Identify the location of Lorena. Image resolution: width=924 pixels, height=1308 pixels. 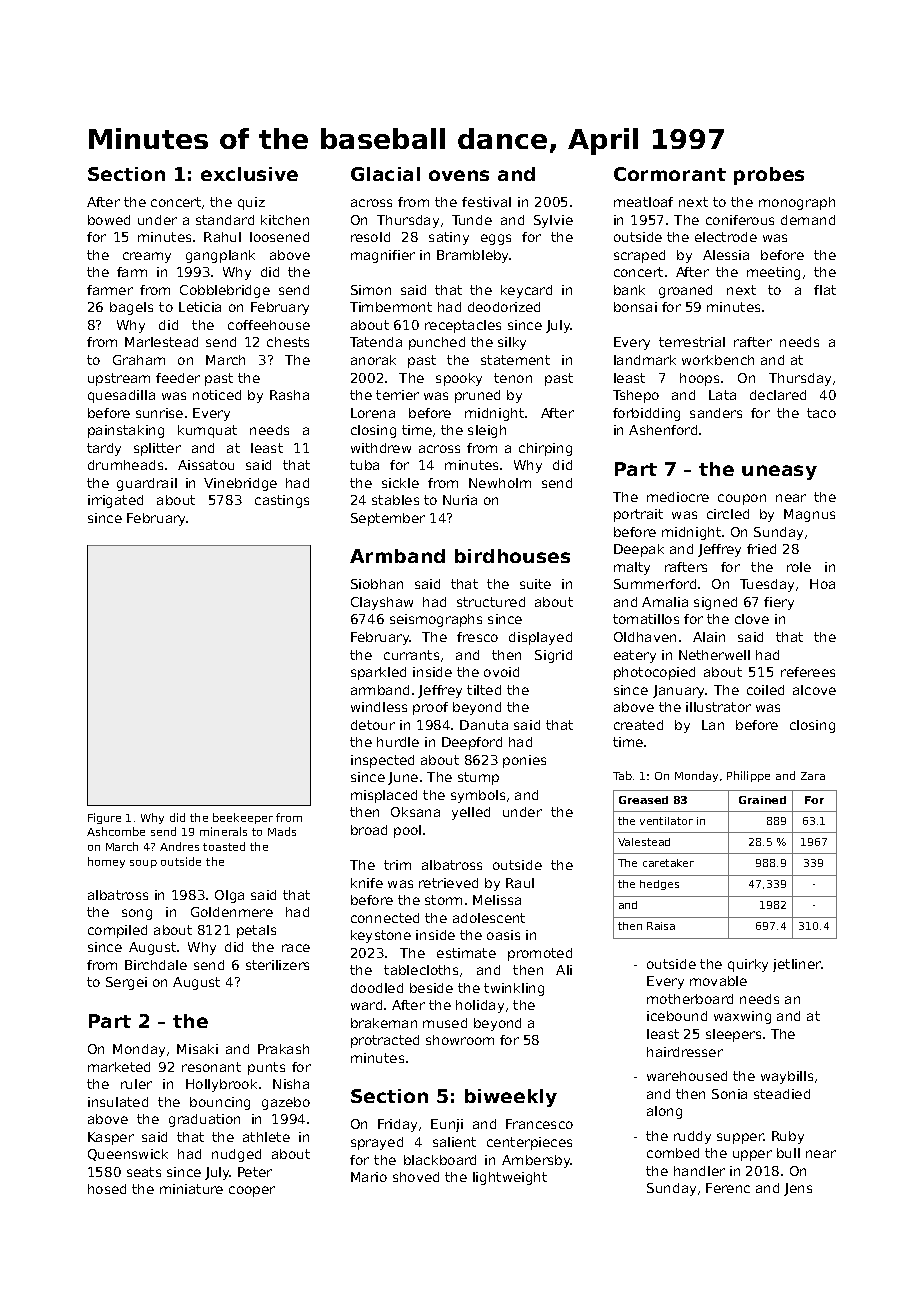
(373, 413).
